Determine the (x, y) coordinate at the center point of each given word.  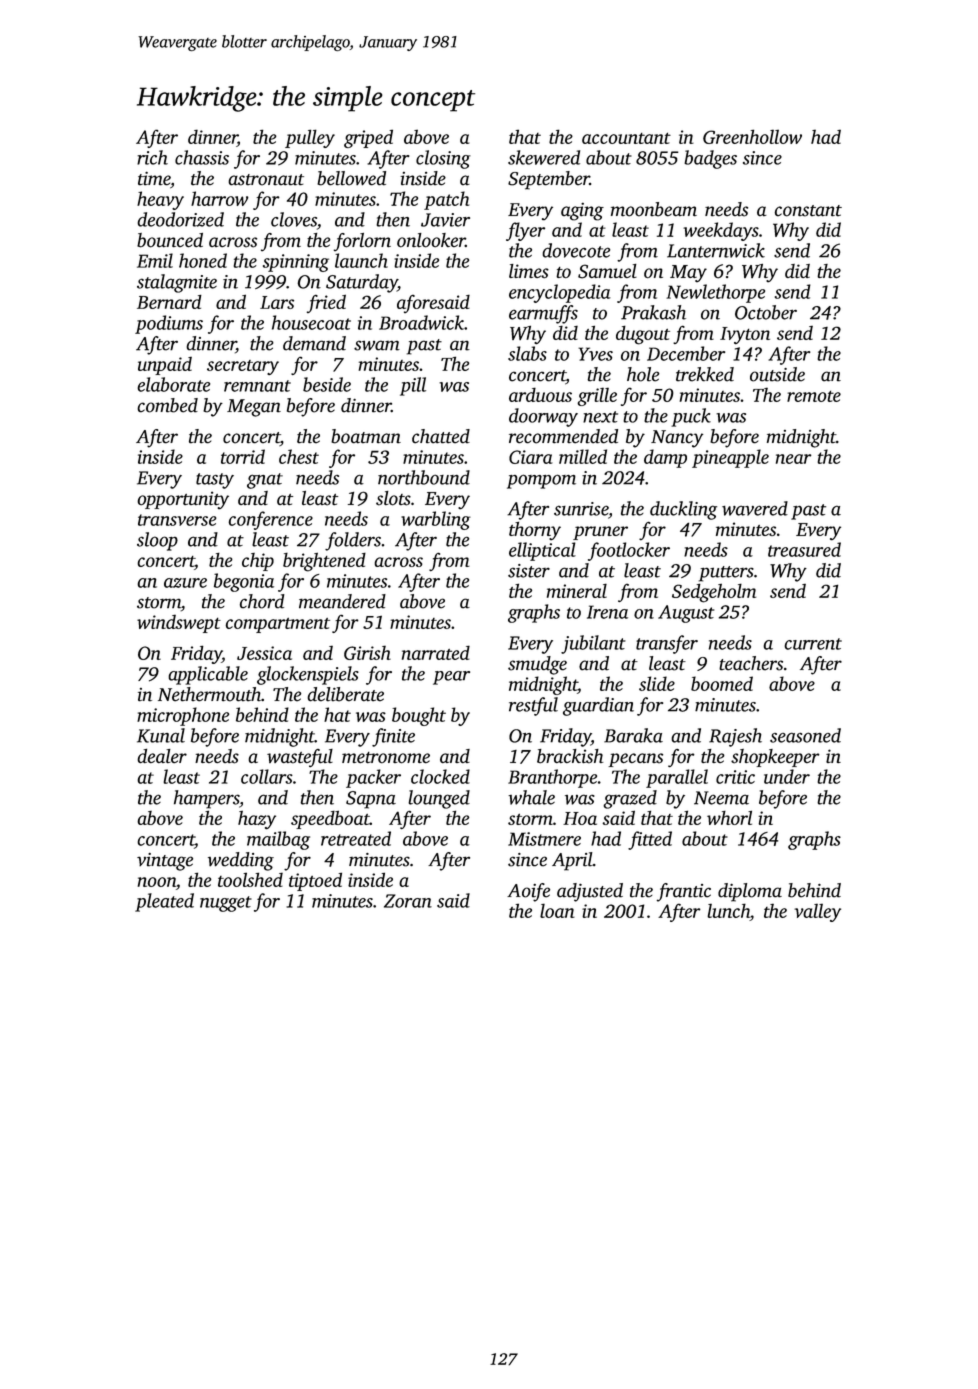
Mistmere (544, 839)
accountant (626, 138)
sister (529, 571)
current (813, 644)
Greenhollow (752, 136)
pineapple (730, 458)
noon (157, 882)
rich (152, 157)
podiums (169, 324)
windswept (179, 623)
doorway (543, 417)
